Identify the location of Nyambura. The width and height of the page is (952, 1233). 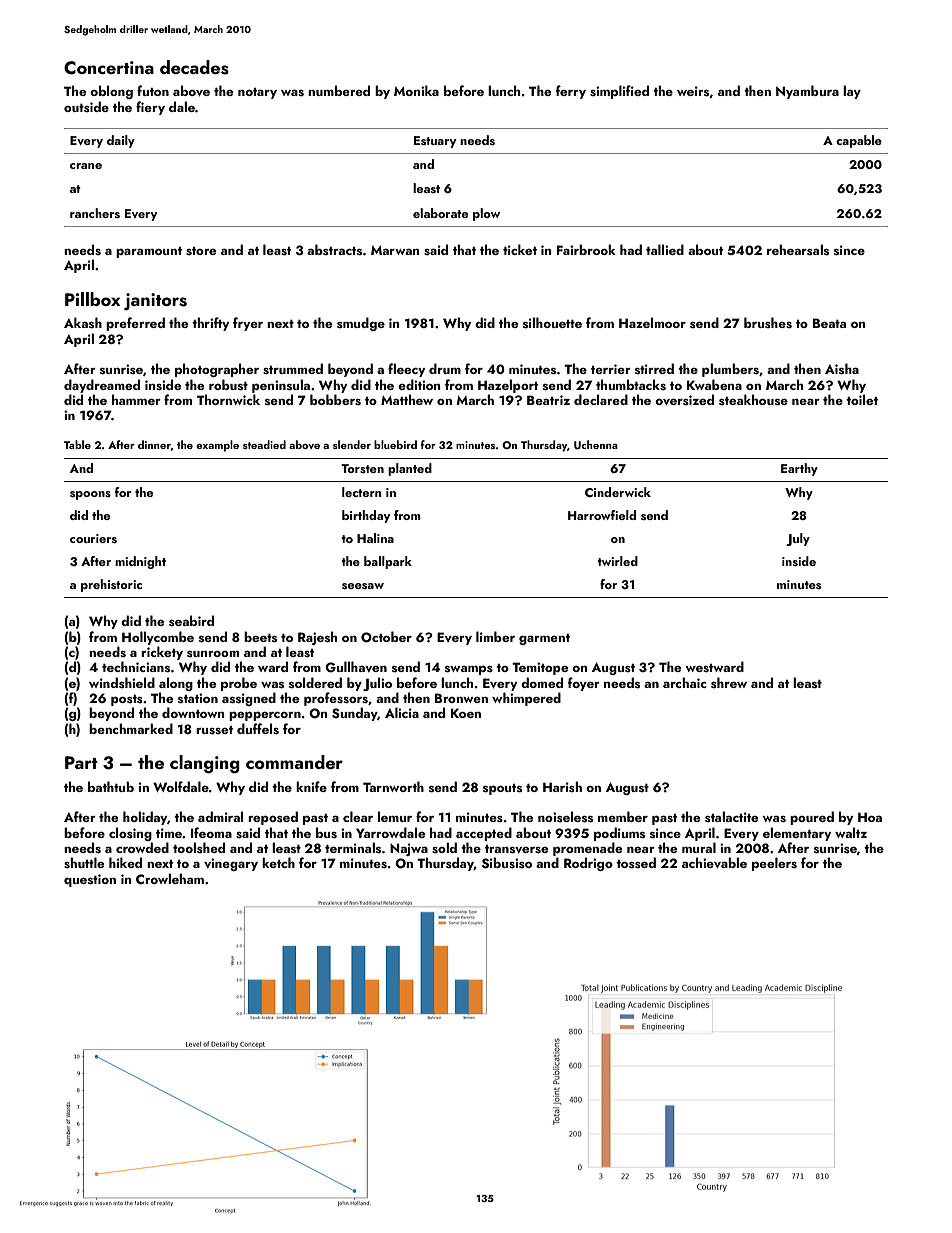
(807, 92).
